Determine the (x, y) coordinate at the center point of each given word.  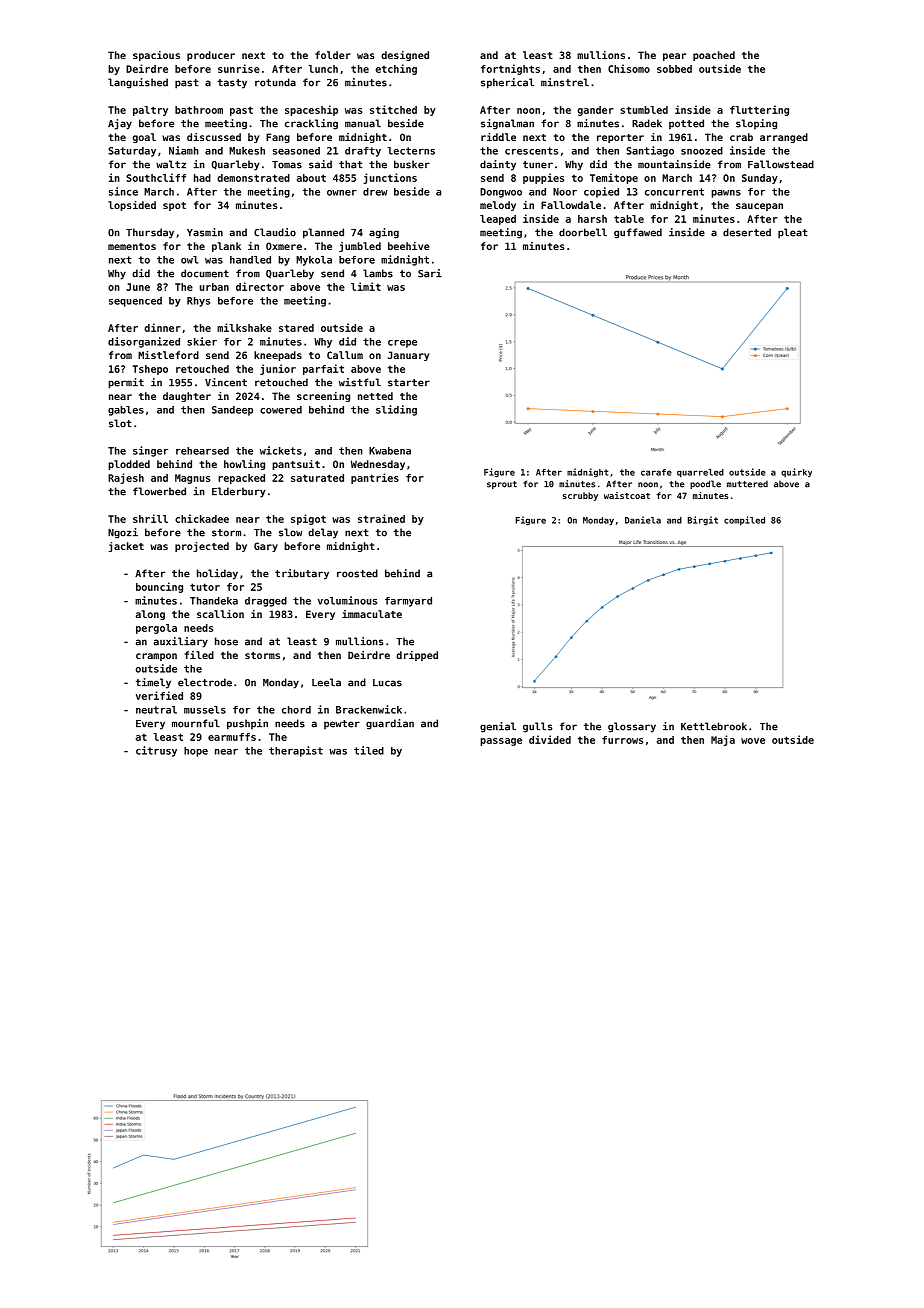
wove (753, 741)
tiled (369, 750)
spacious (156, 56)
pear (674, 57)
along (150, 615)
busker (412, 164)
